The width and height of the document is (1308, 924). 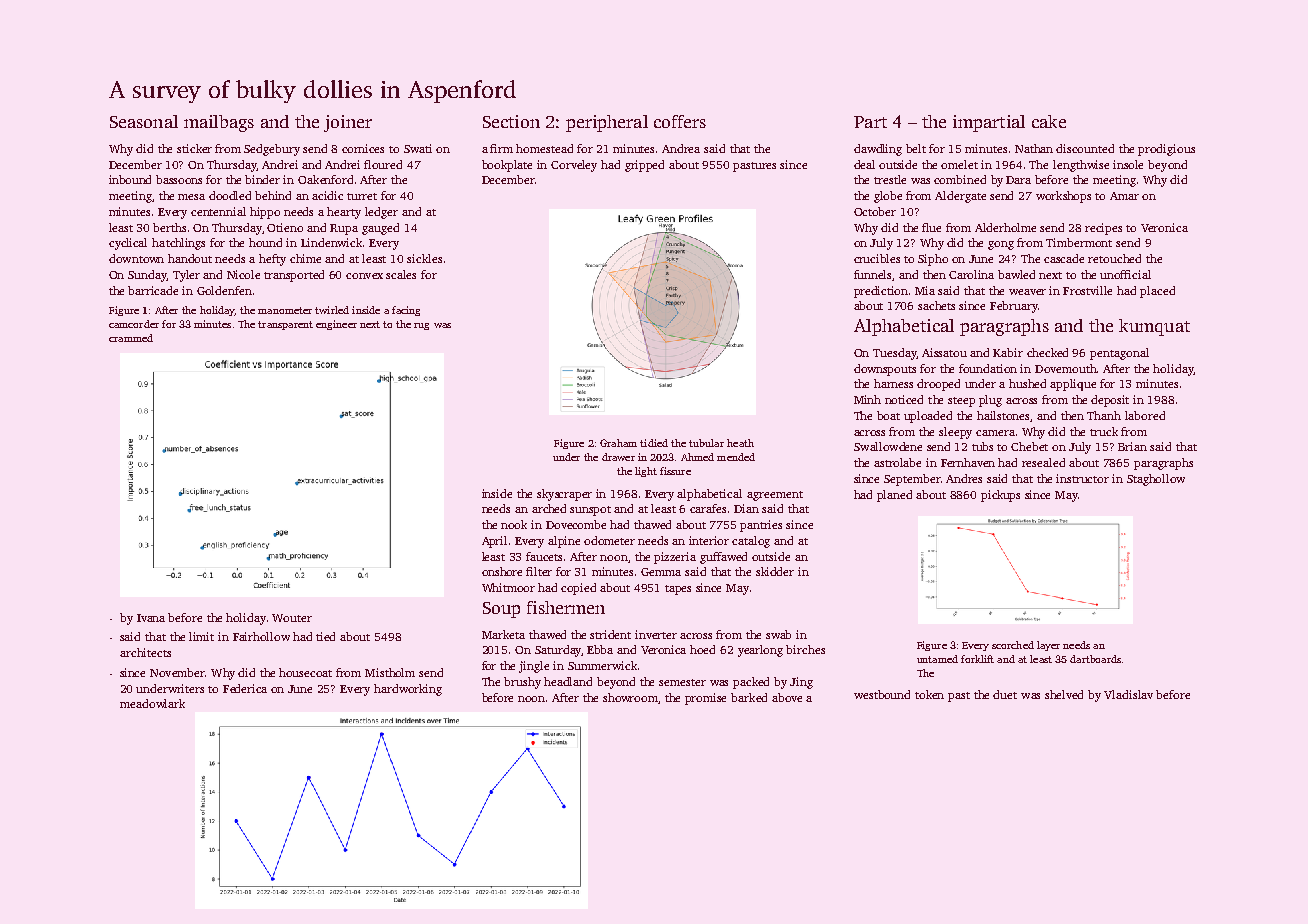 What do you see at coordinates (1013, 645) in the document?
I see `scorched` at bounding box center [1013, 645].
